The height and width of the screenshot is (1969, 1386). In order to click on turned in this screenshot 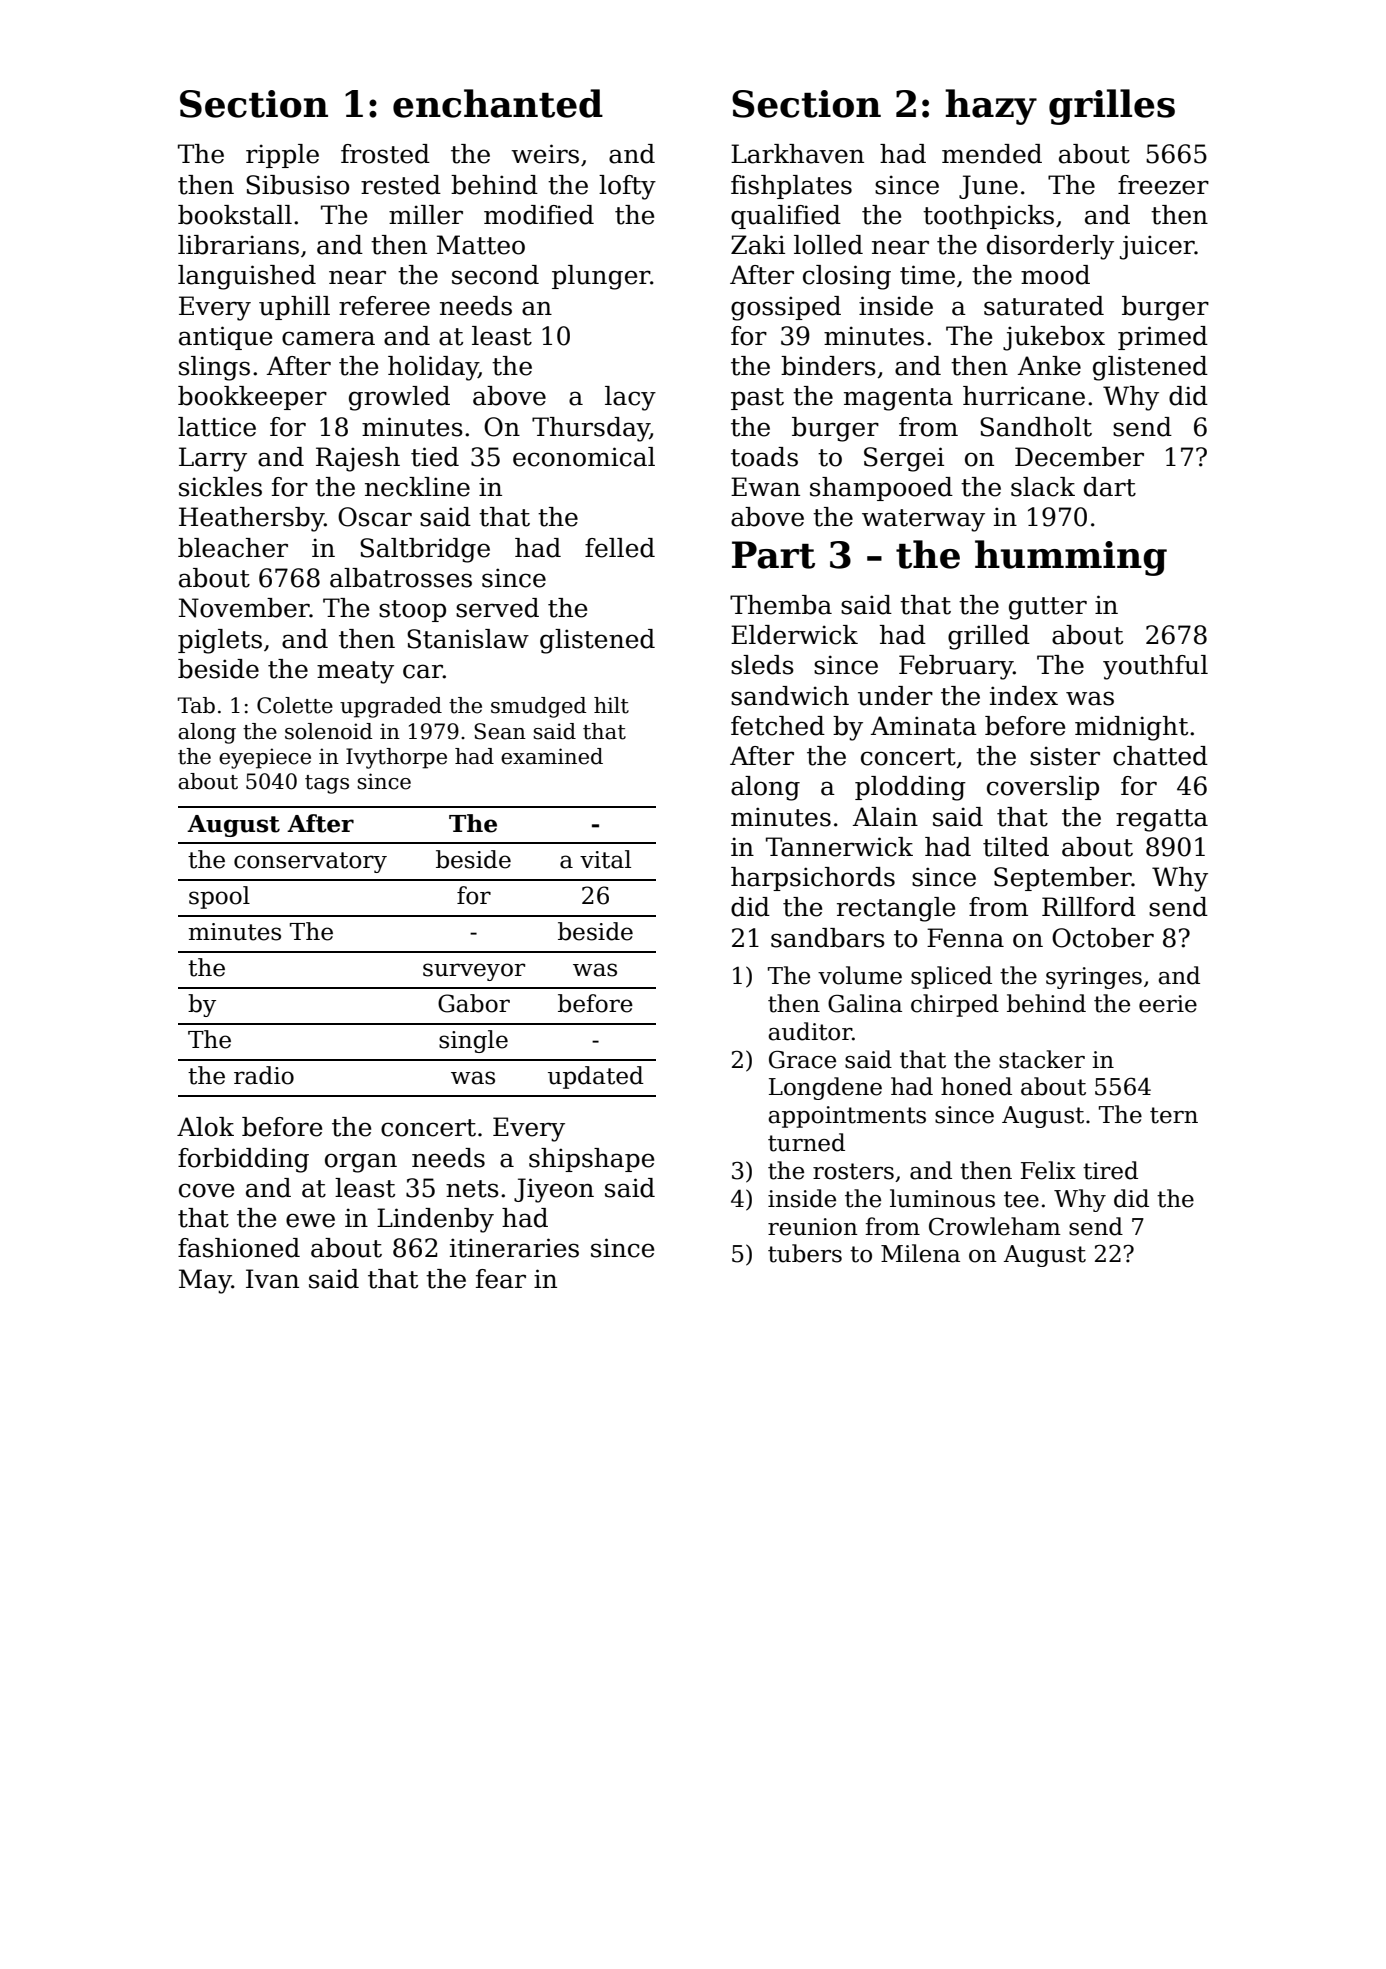, I will do `click(806, 1142)`.
